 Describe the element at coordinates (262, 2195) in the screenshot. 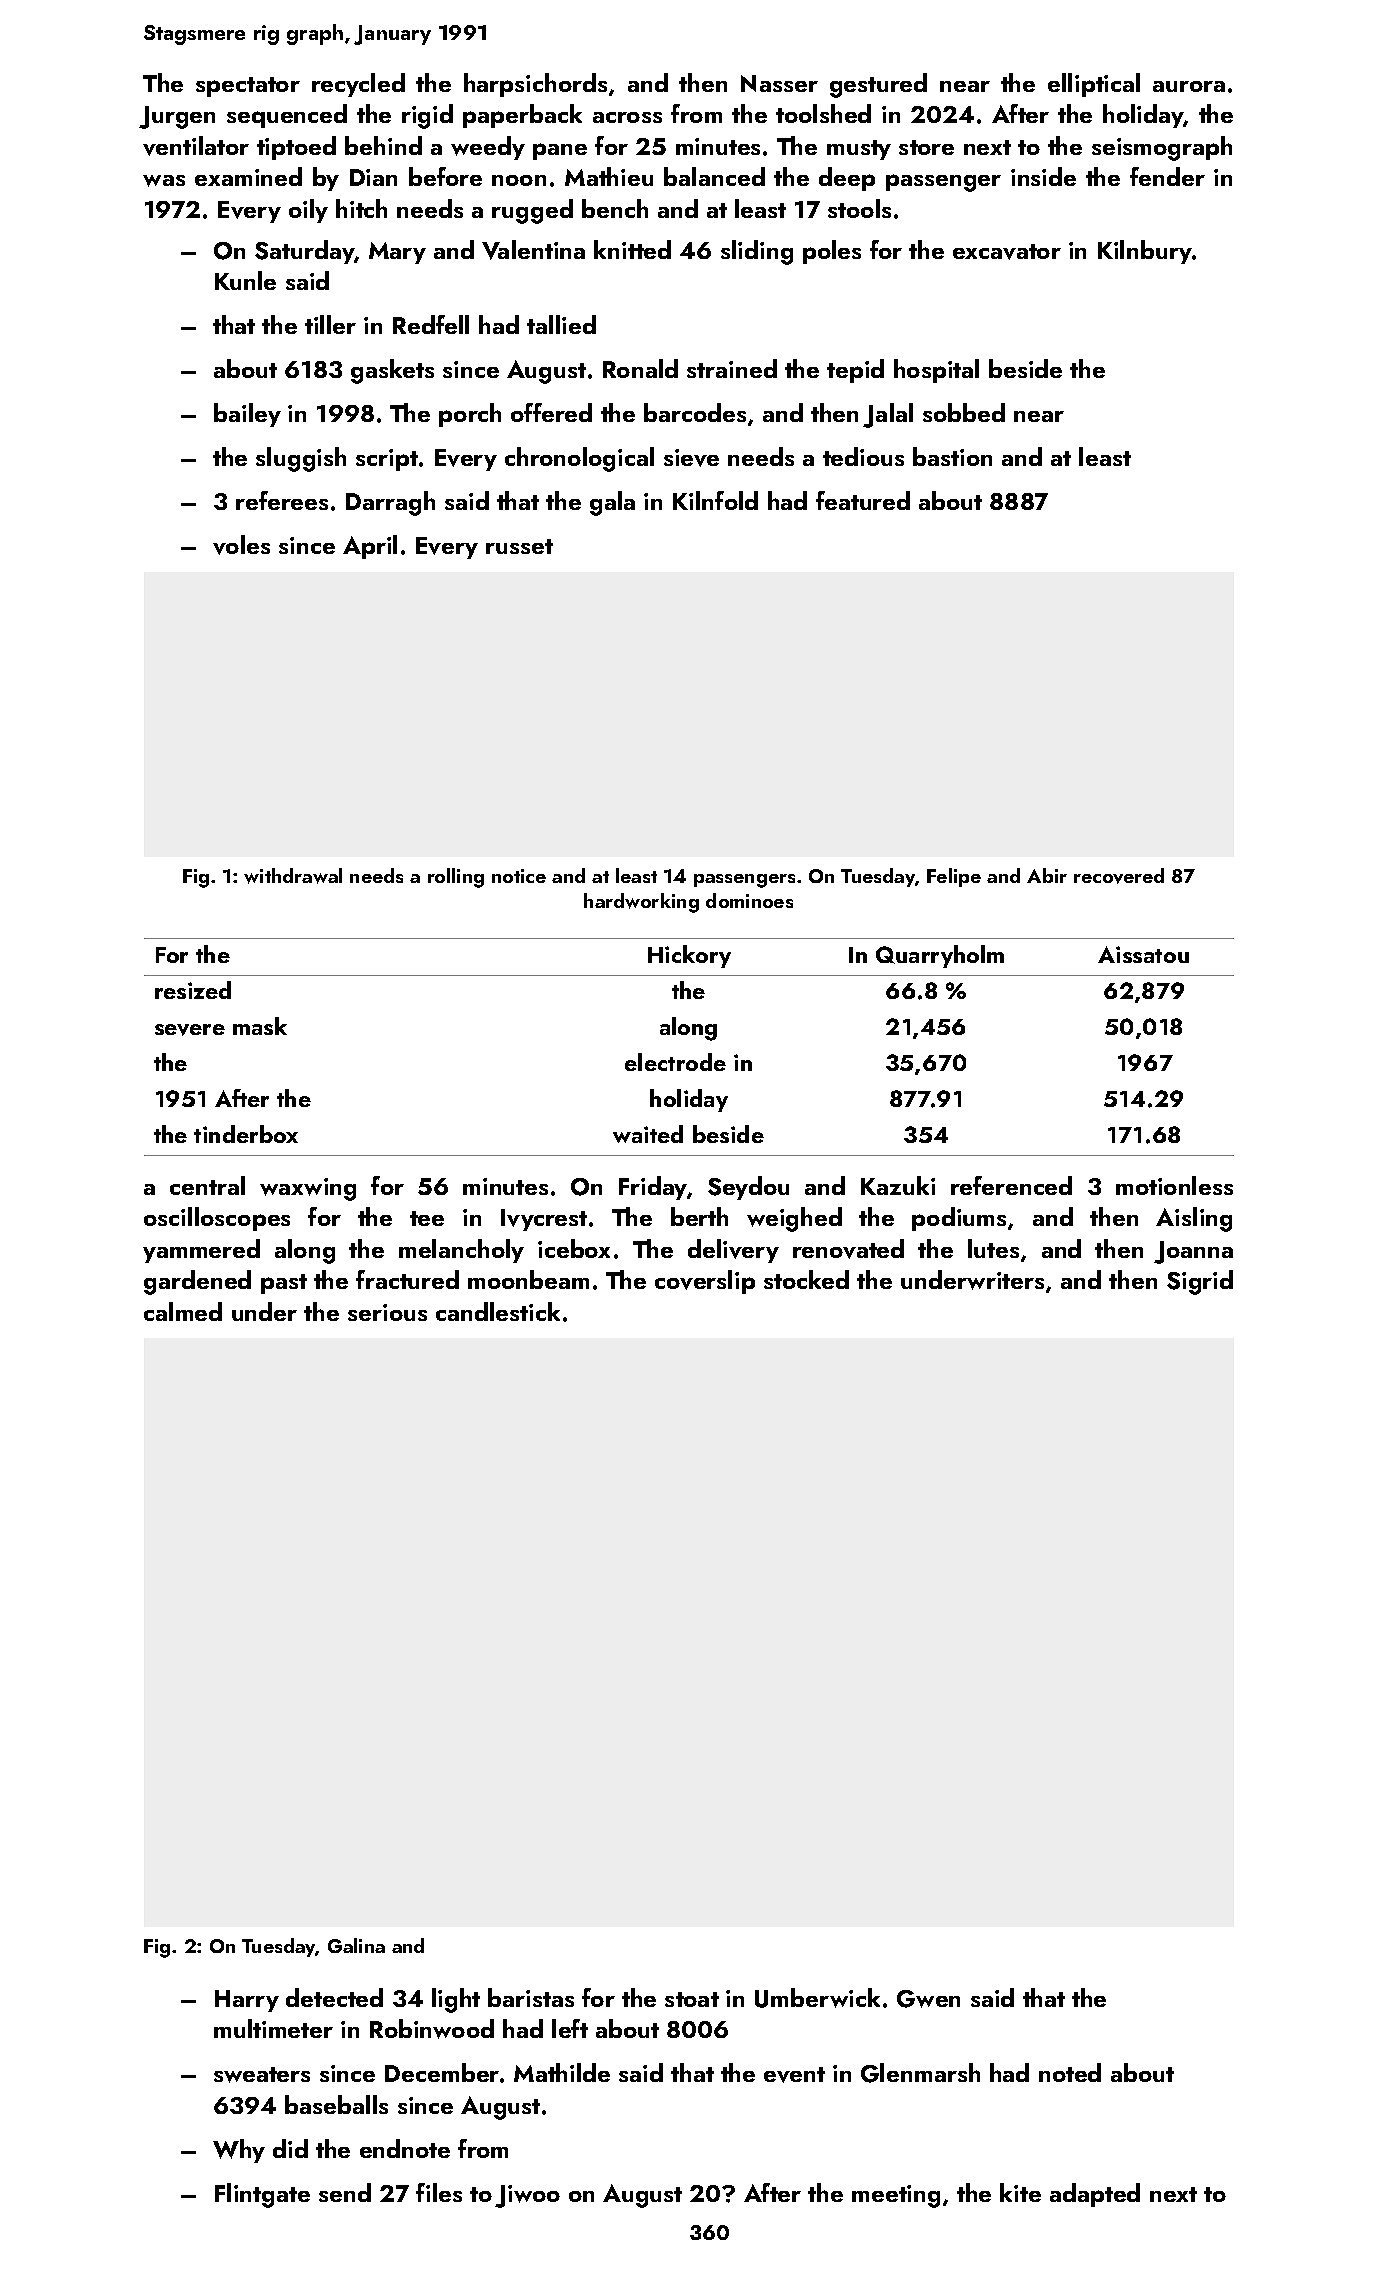

I see `Flintgate` at that location.
